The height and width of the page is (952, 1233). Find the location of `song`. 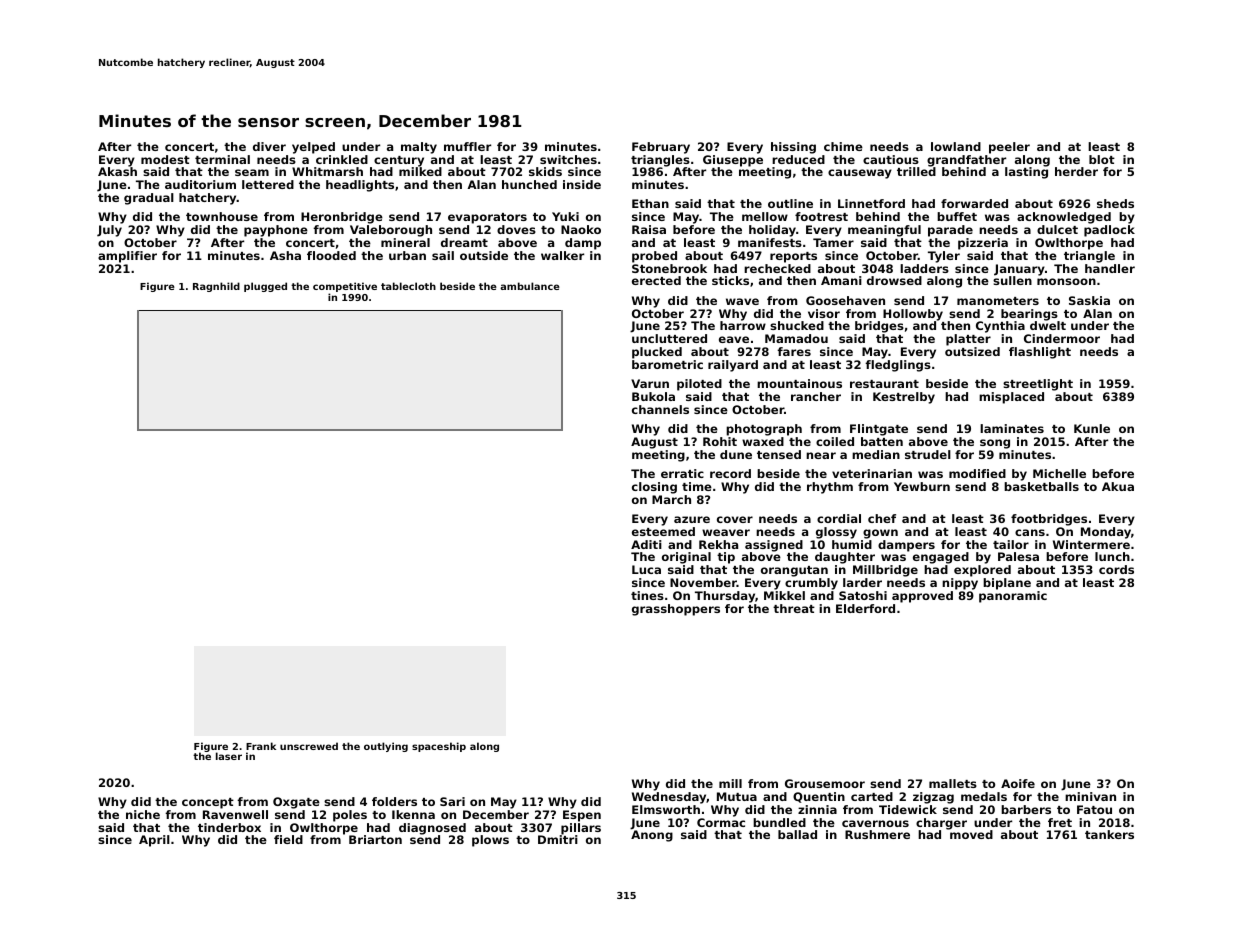

song is located at coordinates (995, 444).
